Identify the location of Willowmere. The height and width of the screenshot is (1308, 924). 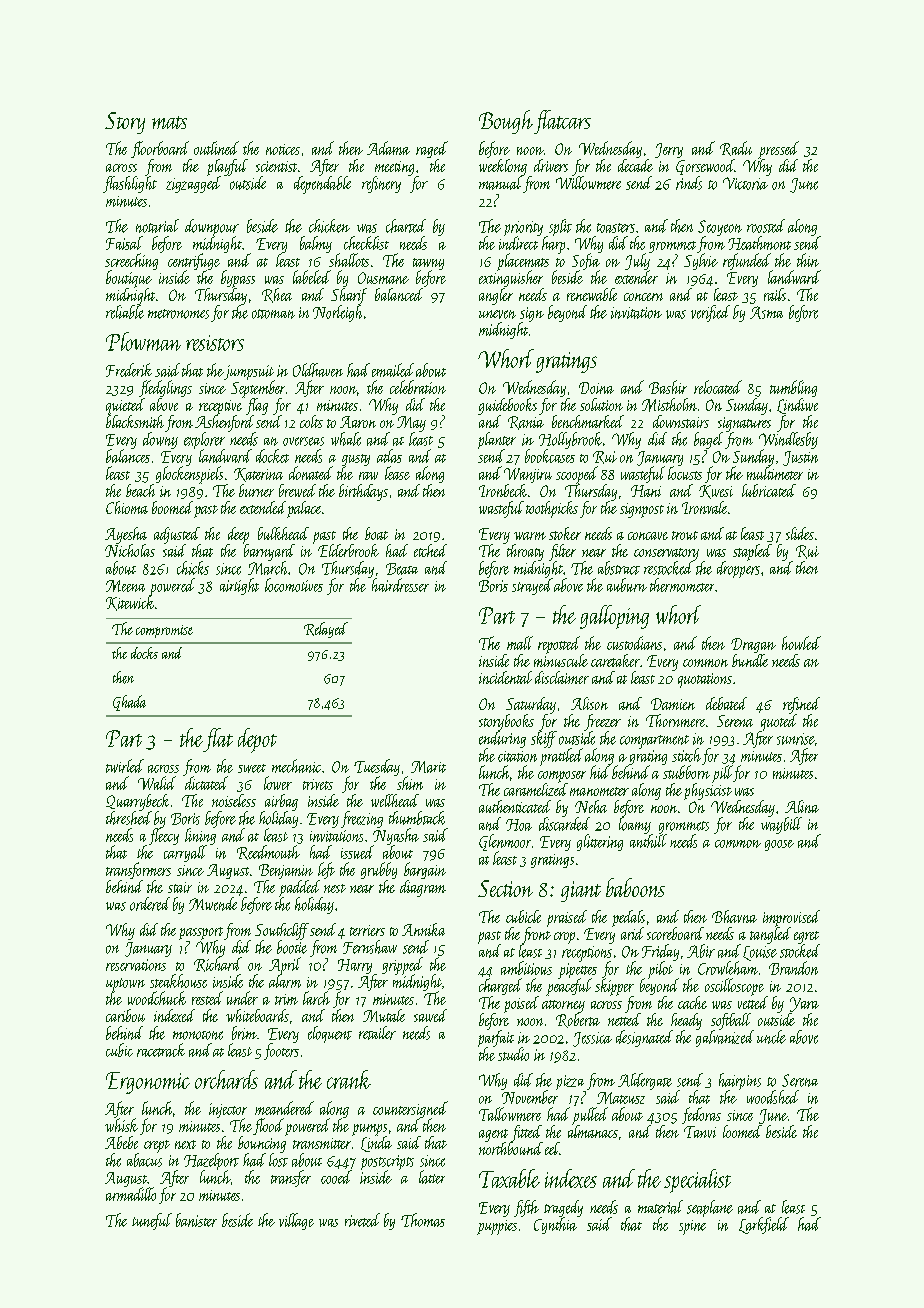
(588, 183).
